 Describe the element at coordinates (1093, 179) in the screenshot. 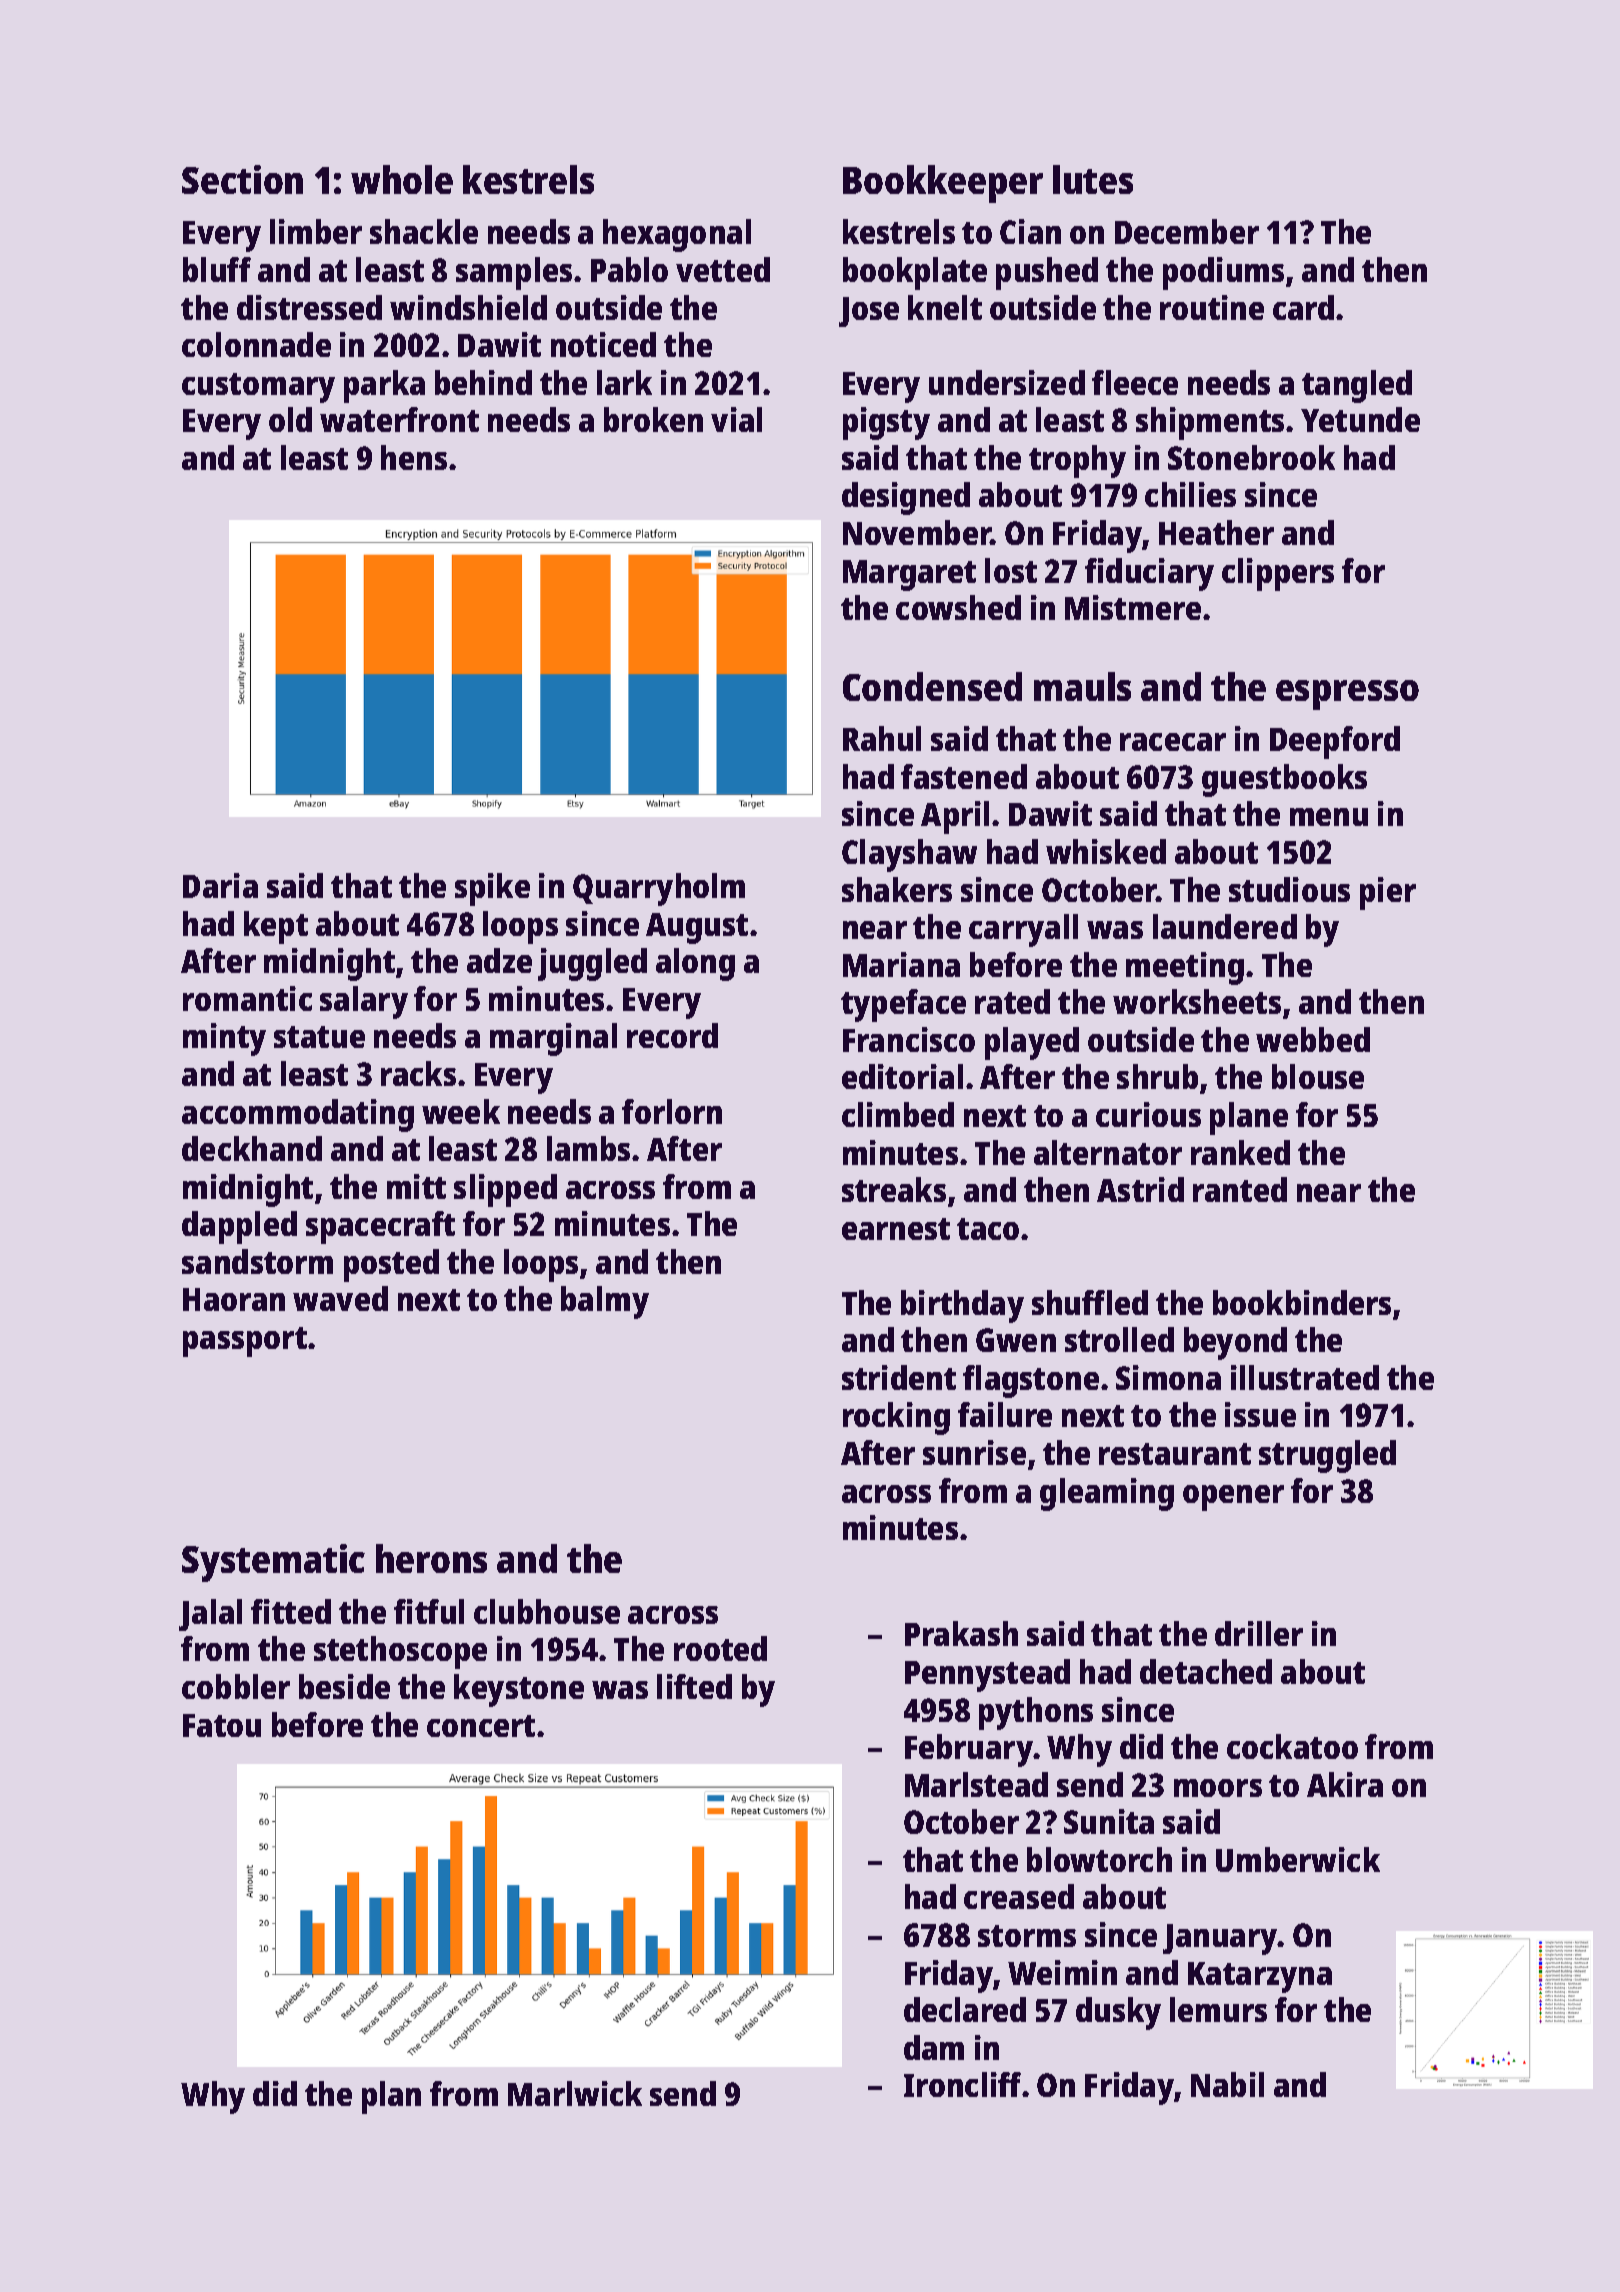

I see `lutes` at that location.
